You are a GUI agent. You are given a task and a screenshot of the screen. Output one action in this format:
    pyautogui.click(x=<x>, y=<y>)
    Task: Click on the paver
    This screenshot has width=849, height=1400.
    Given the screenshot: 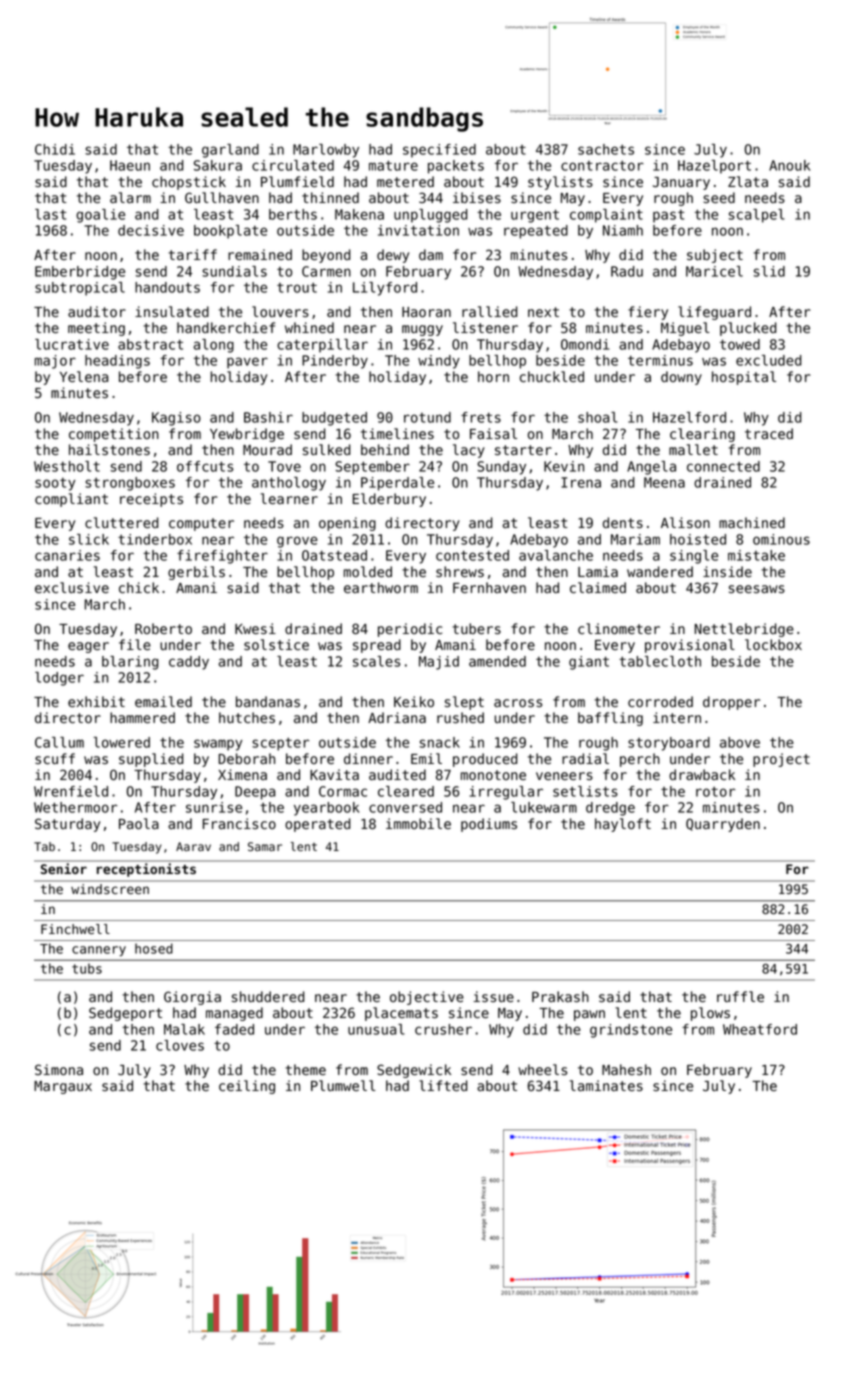 What is the action you would take?
    pyautogui.click(x=247, y=363)
